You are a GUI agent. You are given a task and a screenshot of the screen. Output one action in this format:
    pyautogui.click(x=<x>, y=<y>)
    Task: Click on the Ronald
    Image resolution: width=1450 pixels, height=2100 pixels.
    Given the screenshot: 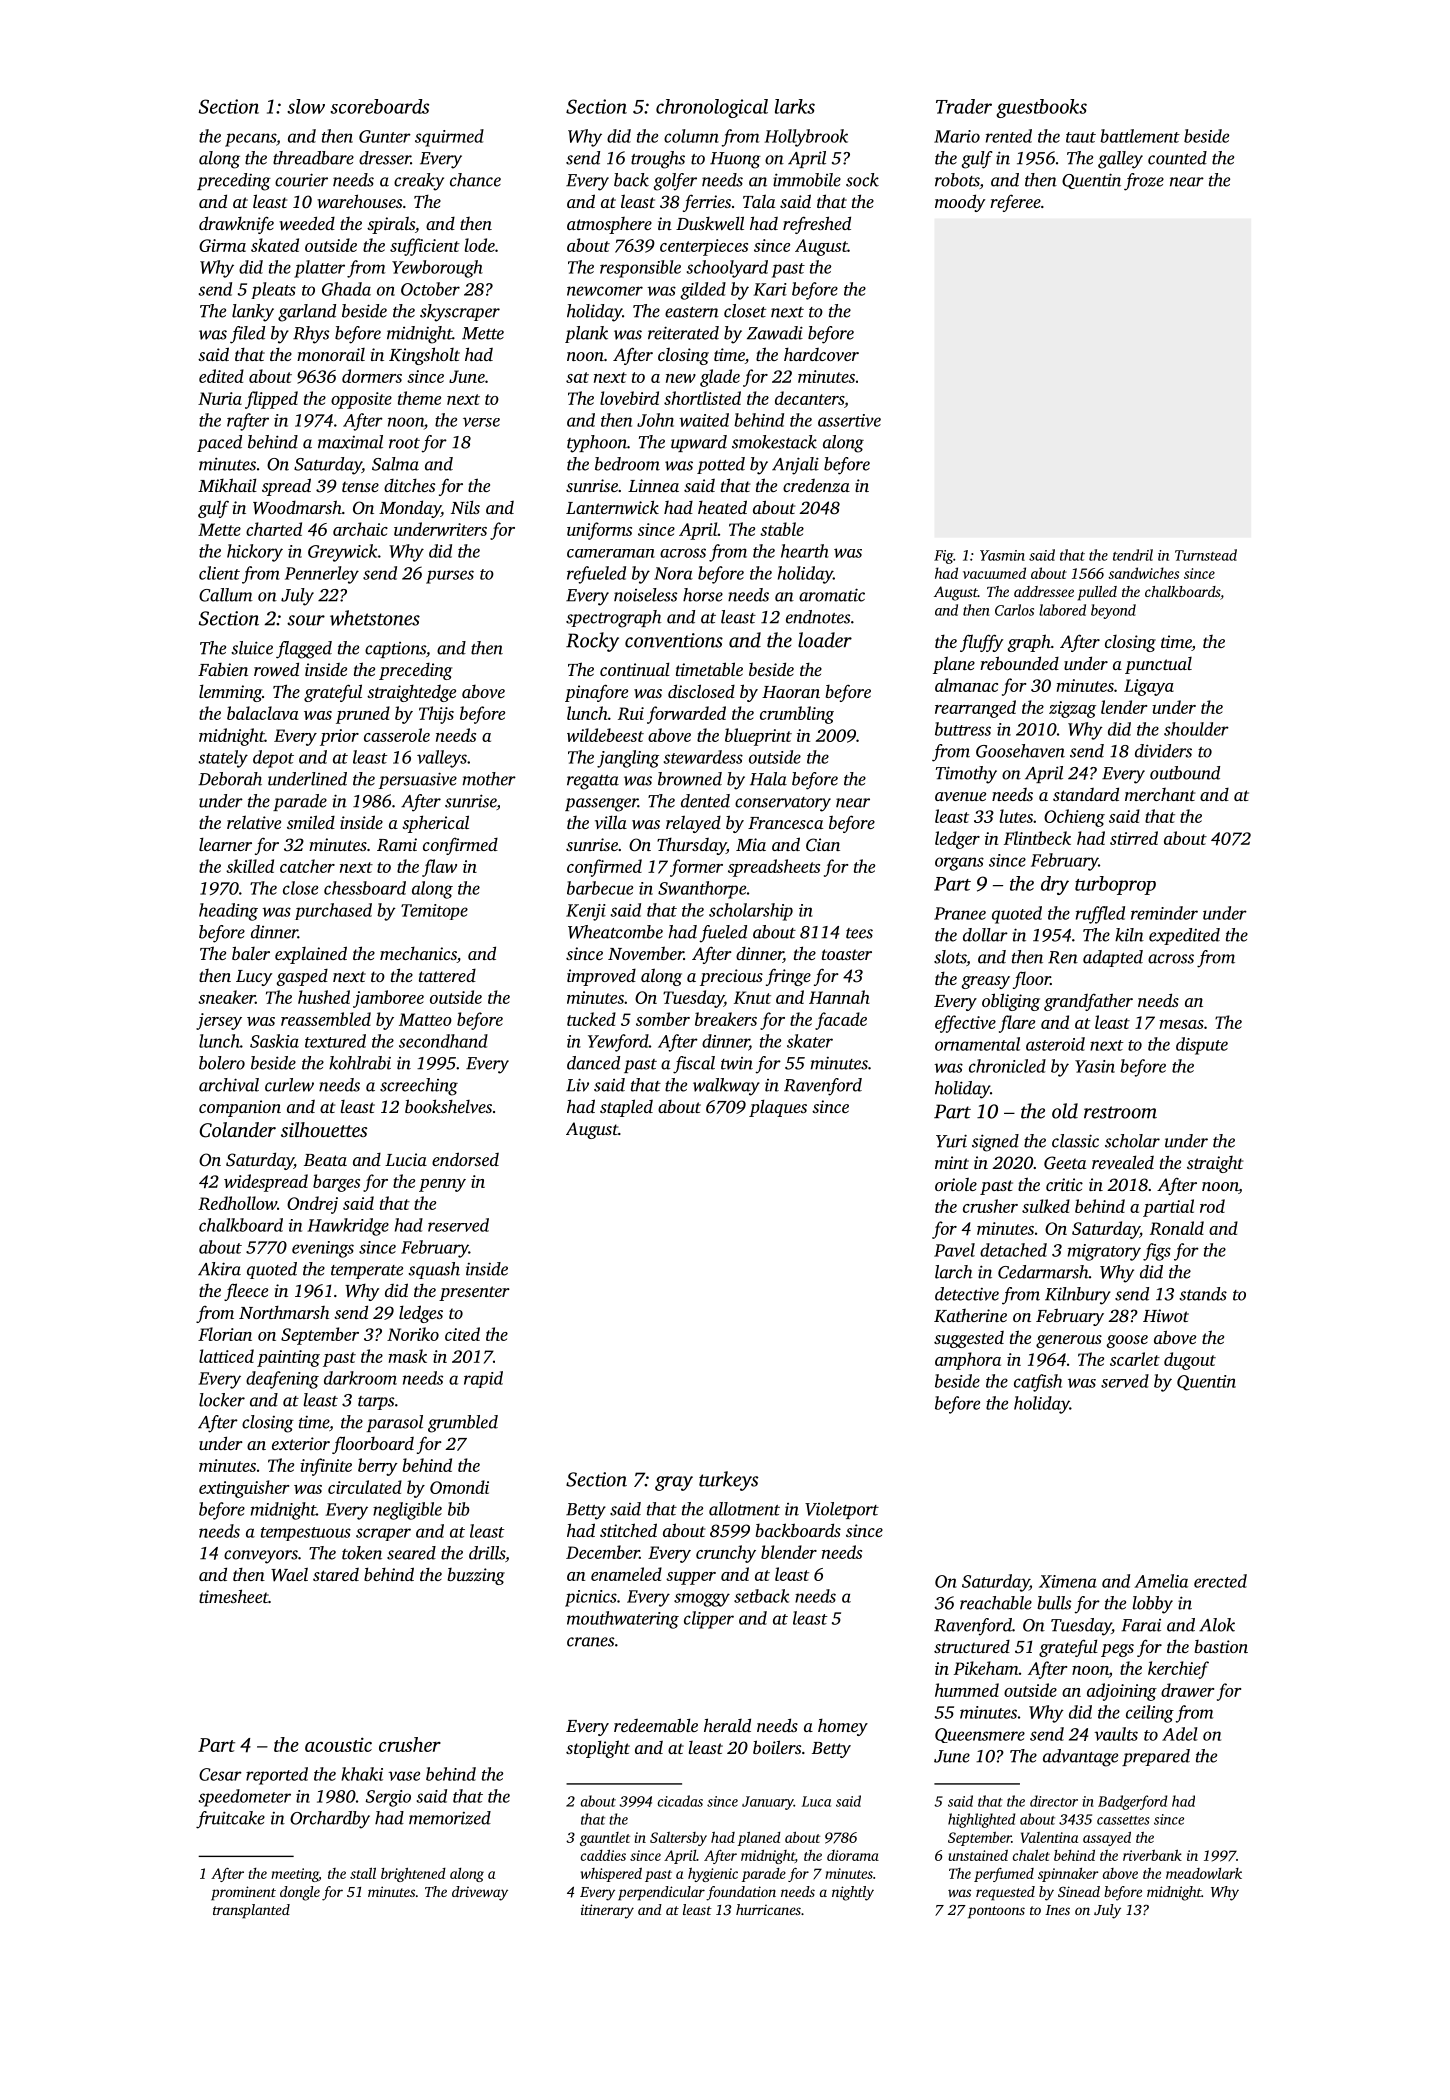 What is the action you would take?
    pyautogui.click(x=1177, y=1228)
